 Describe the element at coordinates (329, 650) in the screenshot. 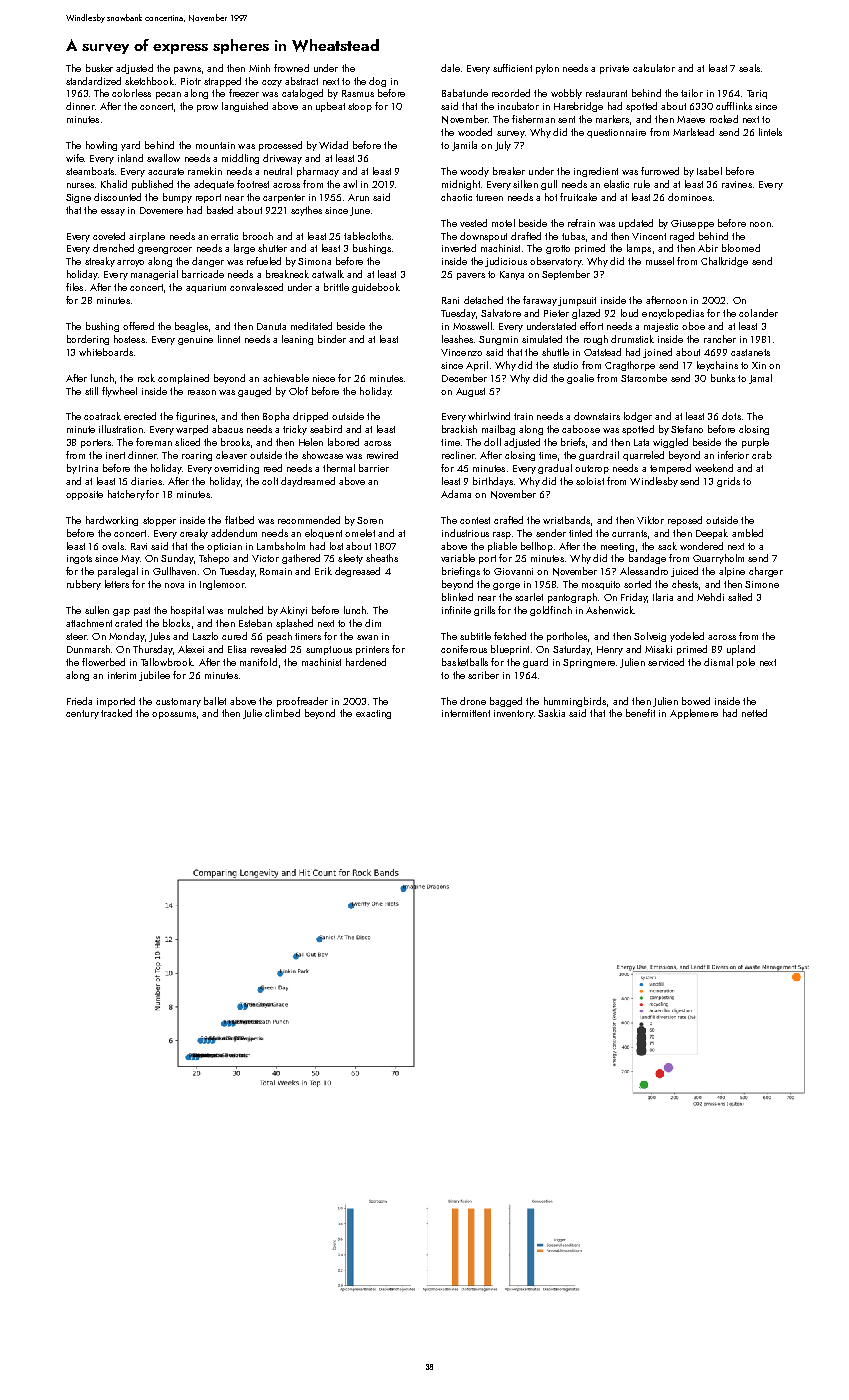

I see `sumptuous` at that location.
